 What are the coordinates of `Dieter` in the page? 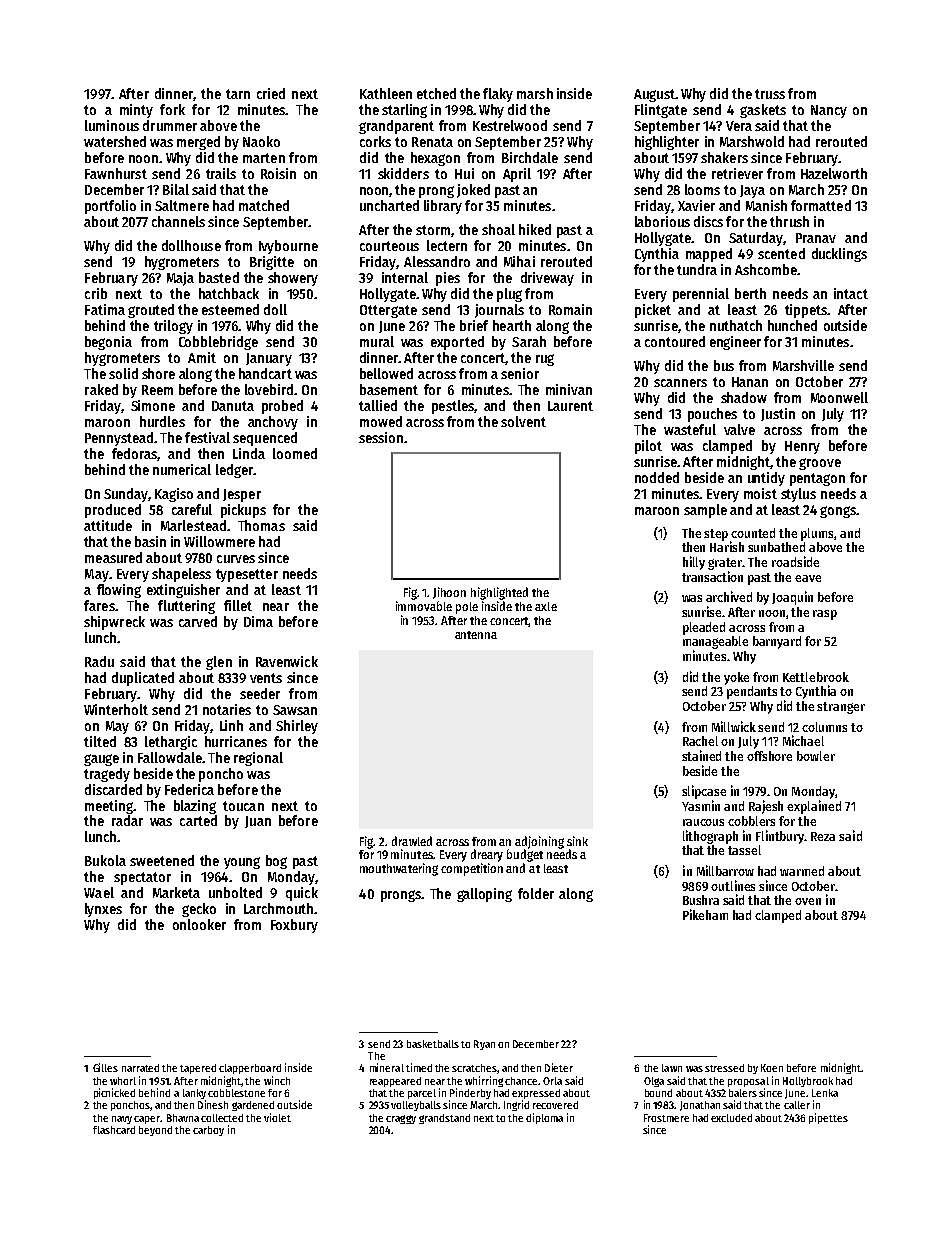 It's located at (559, 1067).
